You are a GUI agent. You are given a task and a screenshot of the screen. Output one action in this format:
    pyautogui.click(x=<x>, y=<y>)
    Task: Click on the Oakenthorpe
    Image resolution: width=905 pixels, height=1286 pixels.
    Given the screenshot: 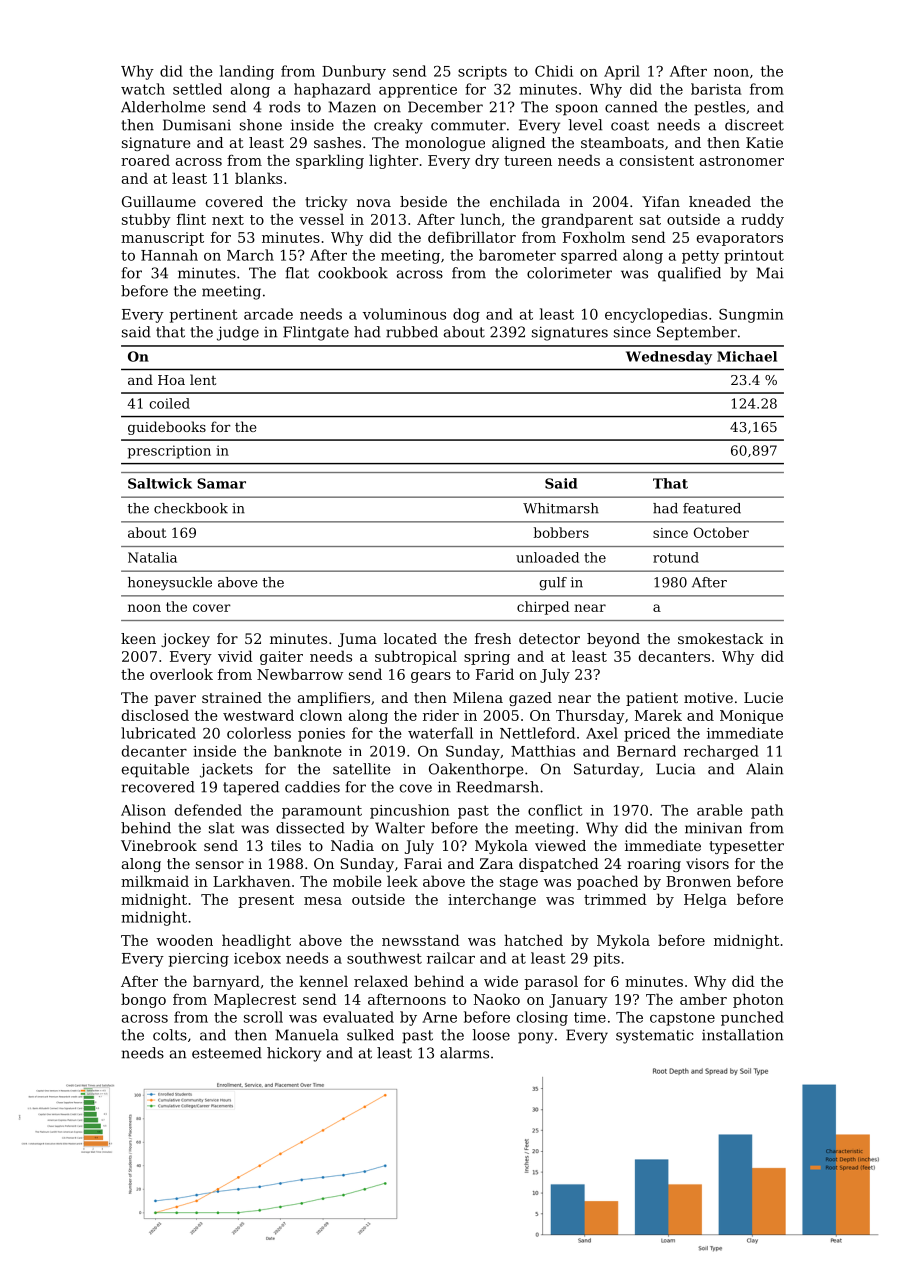 What is the action you would take?
    pyautogui.click(x=476, y=770)
